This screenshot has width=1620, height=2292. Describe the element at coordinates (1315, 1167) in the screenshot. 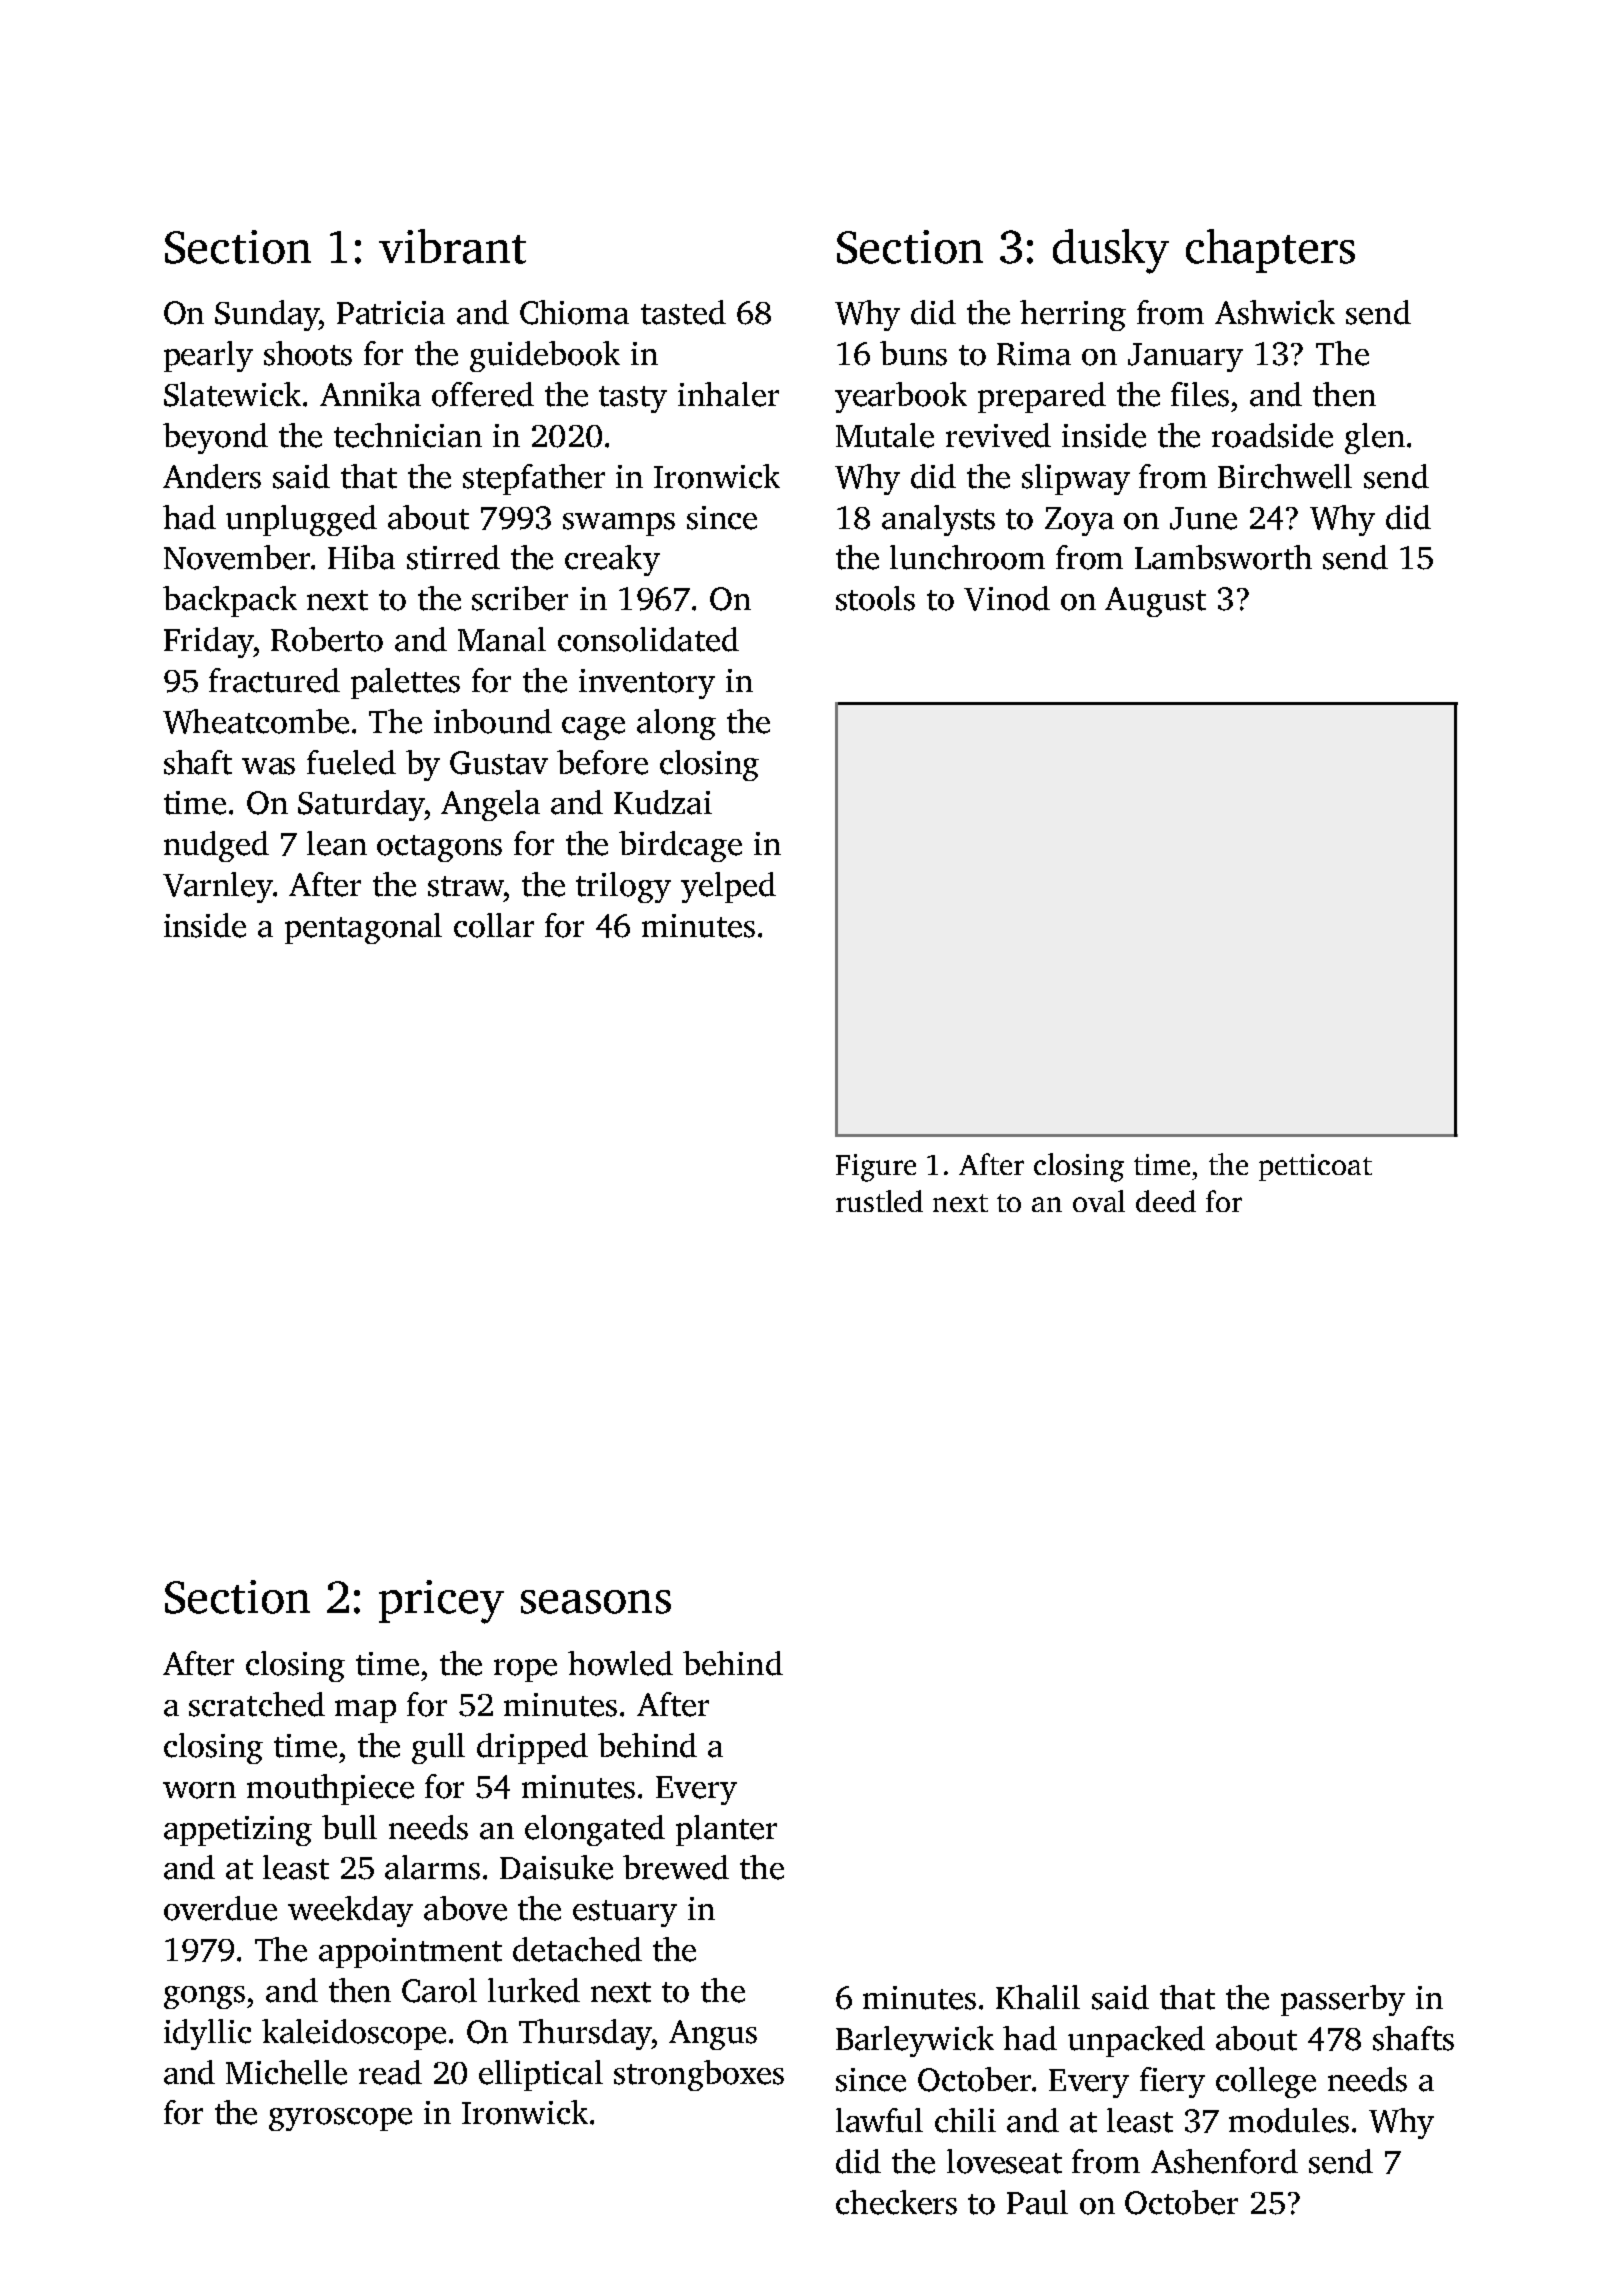

I see `petticoat` at that location.
